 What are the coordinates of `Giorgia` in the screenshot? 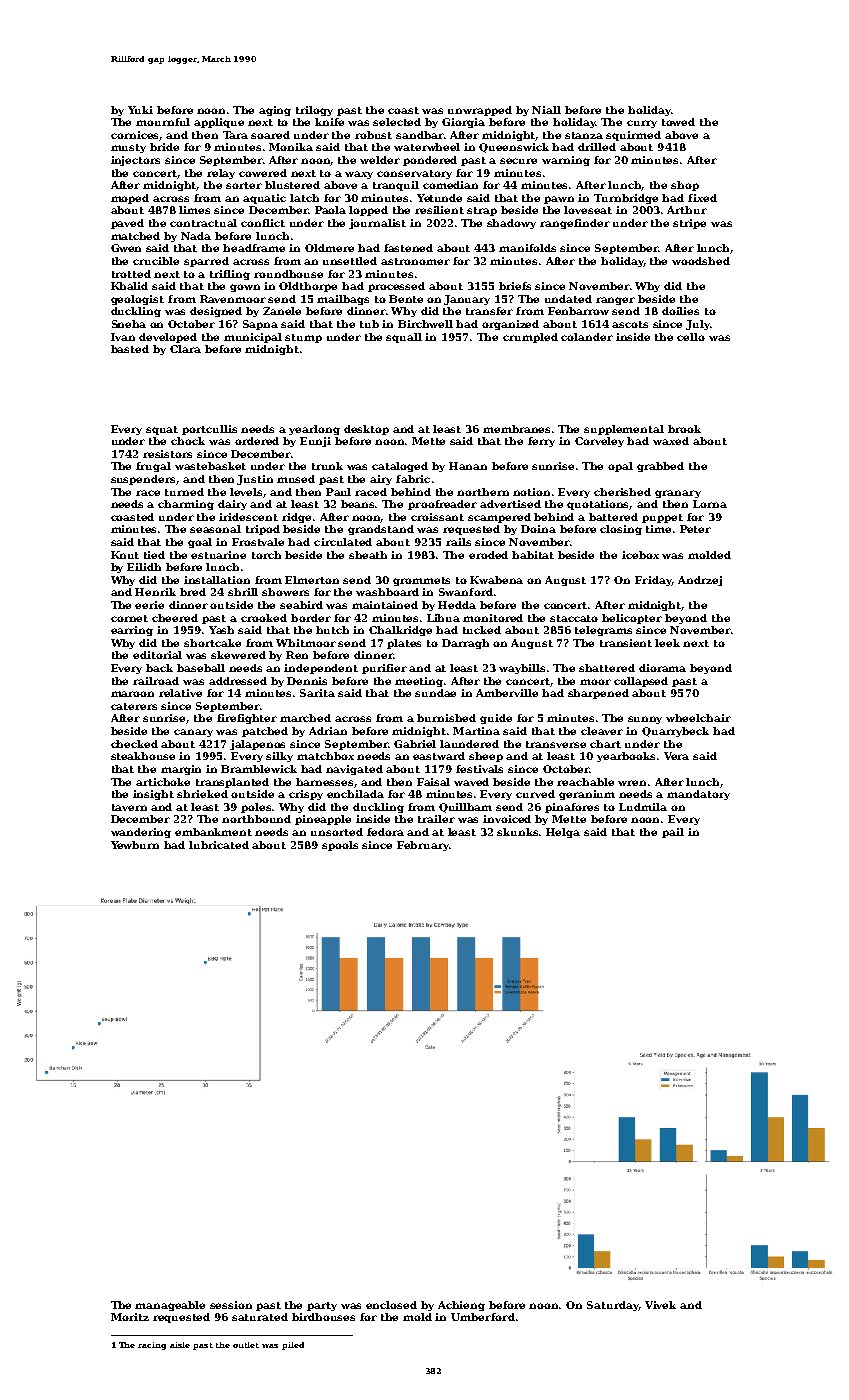 It's located at (463, 123).
